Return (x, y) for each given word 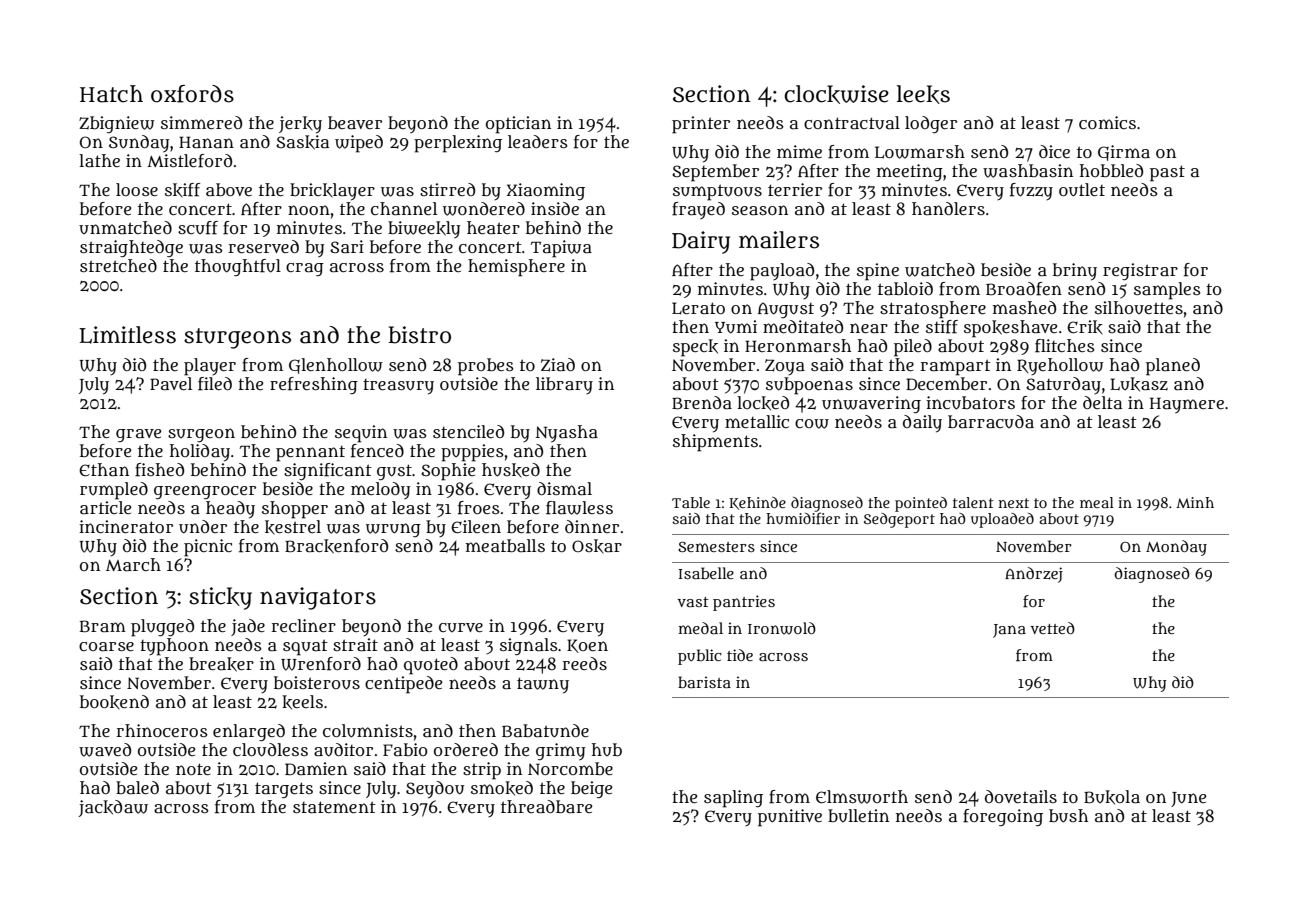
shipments (715, 443)
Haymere (1187, 405)
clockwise (836, 94)
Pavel (171, 383)
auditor (343, 750)
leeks (923, 94)
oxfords (192, 94)
